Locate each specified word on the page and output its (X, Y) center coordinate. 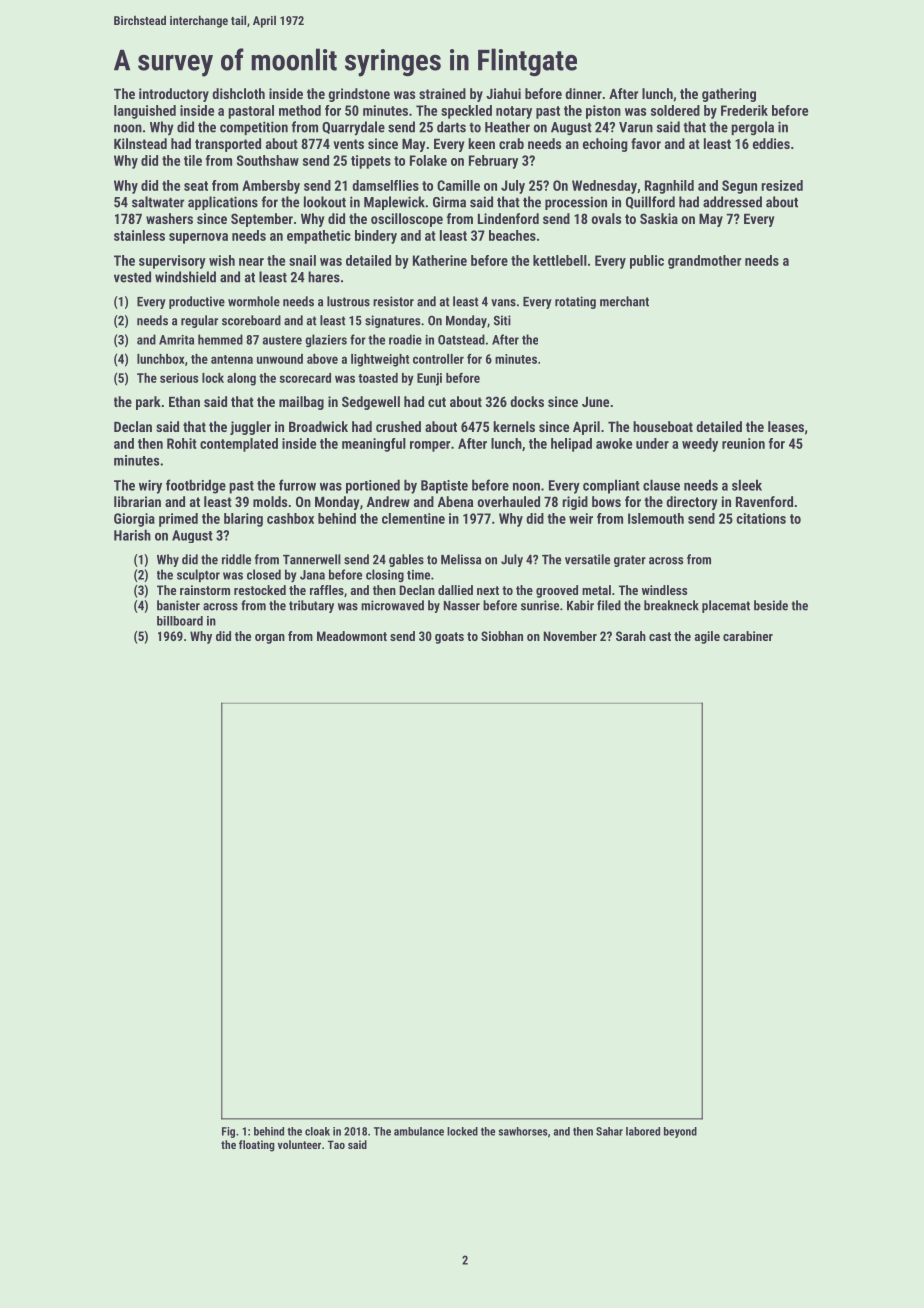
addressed (732, 202)
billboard (180, 621)
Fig (228, 1132)
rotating (575, 302)
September (262, 220)
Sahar (609, 1131)
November (570, 636)
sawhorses (523, 1131)
